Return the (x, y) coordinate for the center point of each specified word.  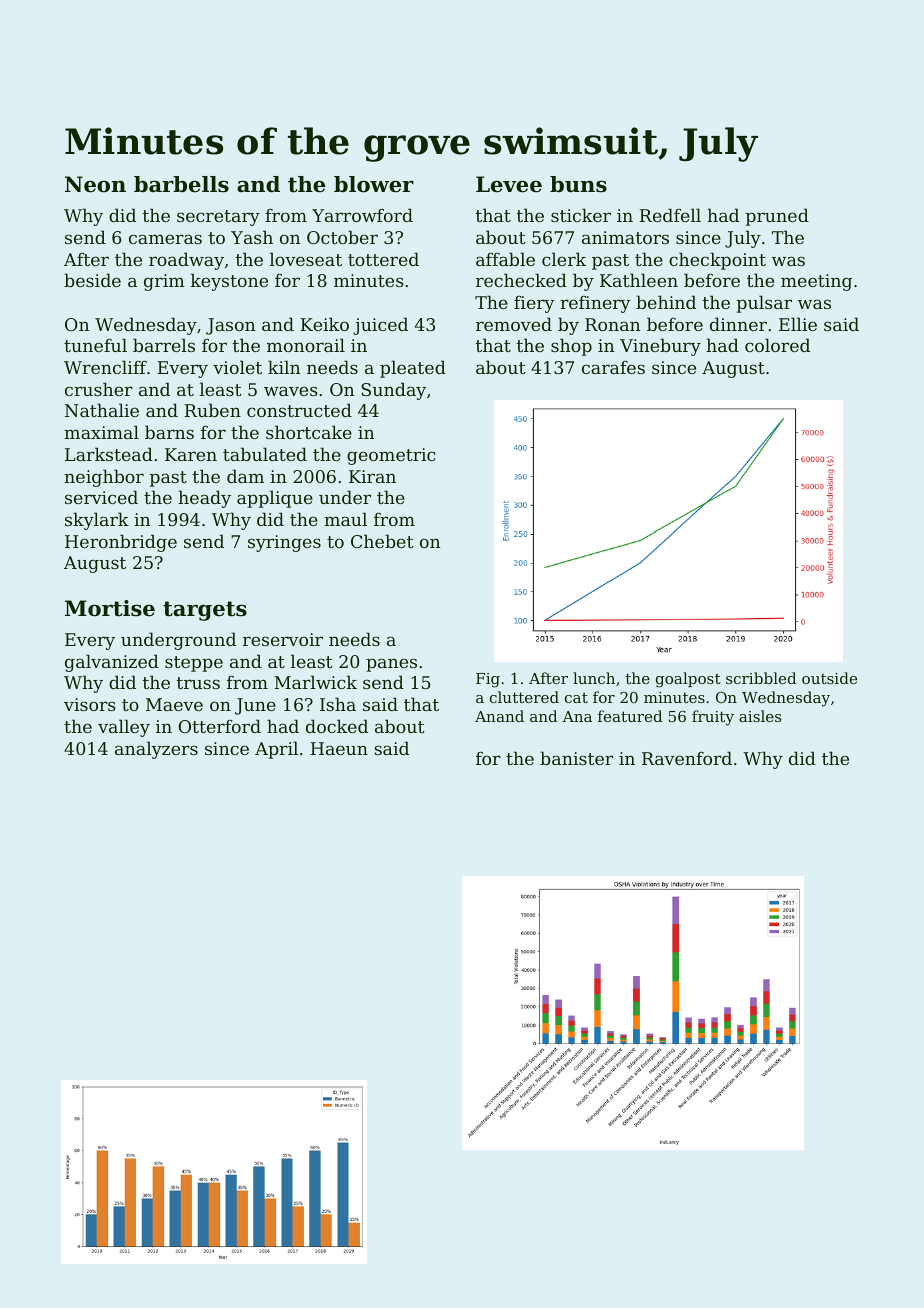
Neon (95, 184)
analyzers (156, 750)
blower (374, 184)
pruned (777, 217)
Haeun (339, 748)
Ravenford (687, 758)
